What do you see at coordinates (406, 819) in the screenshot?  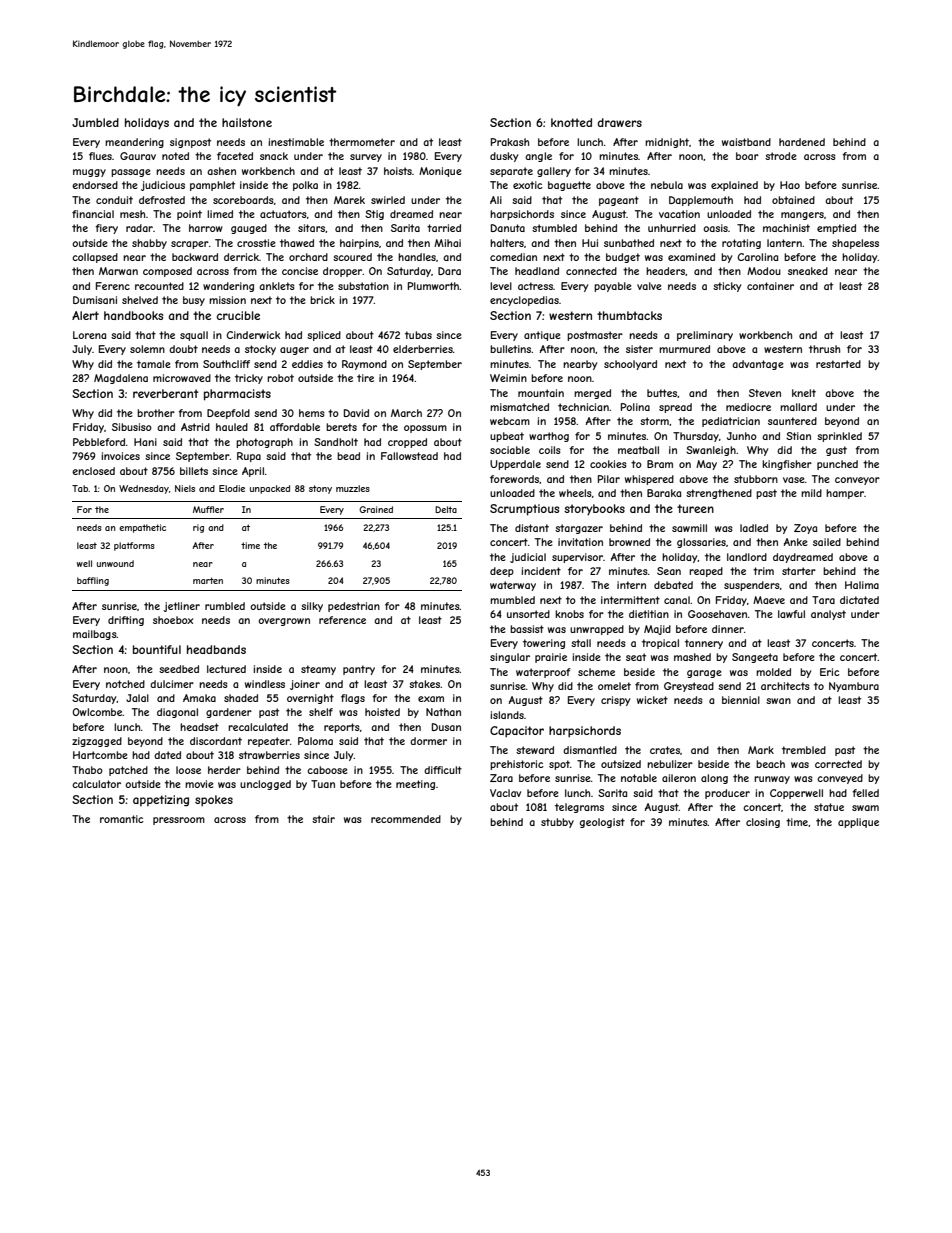 I see `recommended` at bounding box center [406, 819].
